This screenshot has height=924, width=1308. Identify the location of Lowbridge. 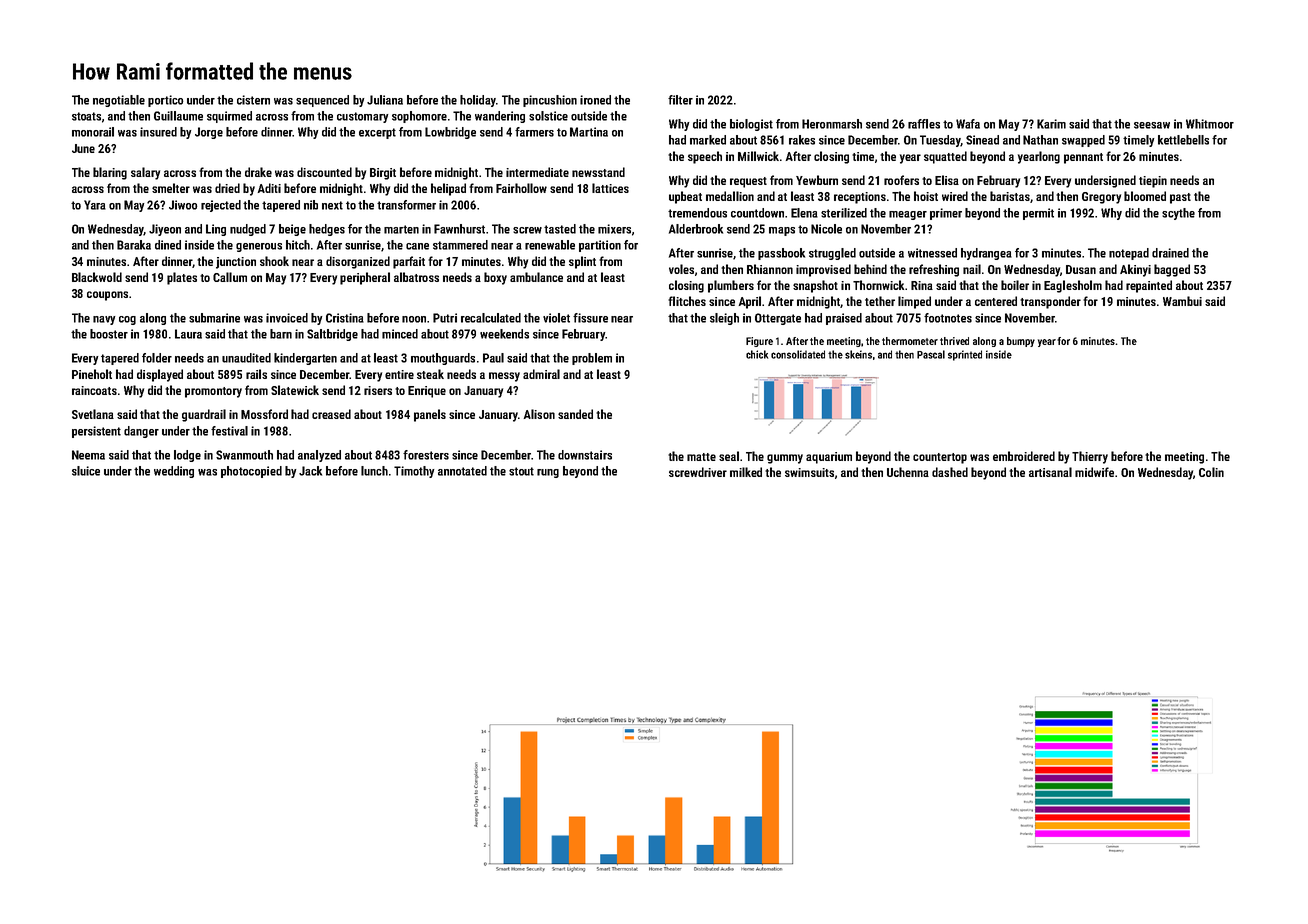
(450, 133).
